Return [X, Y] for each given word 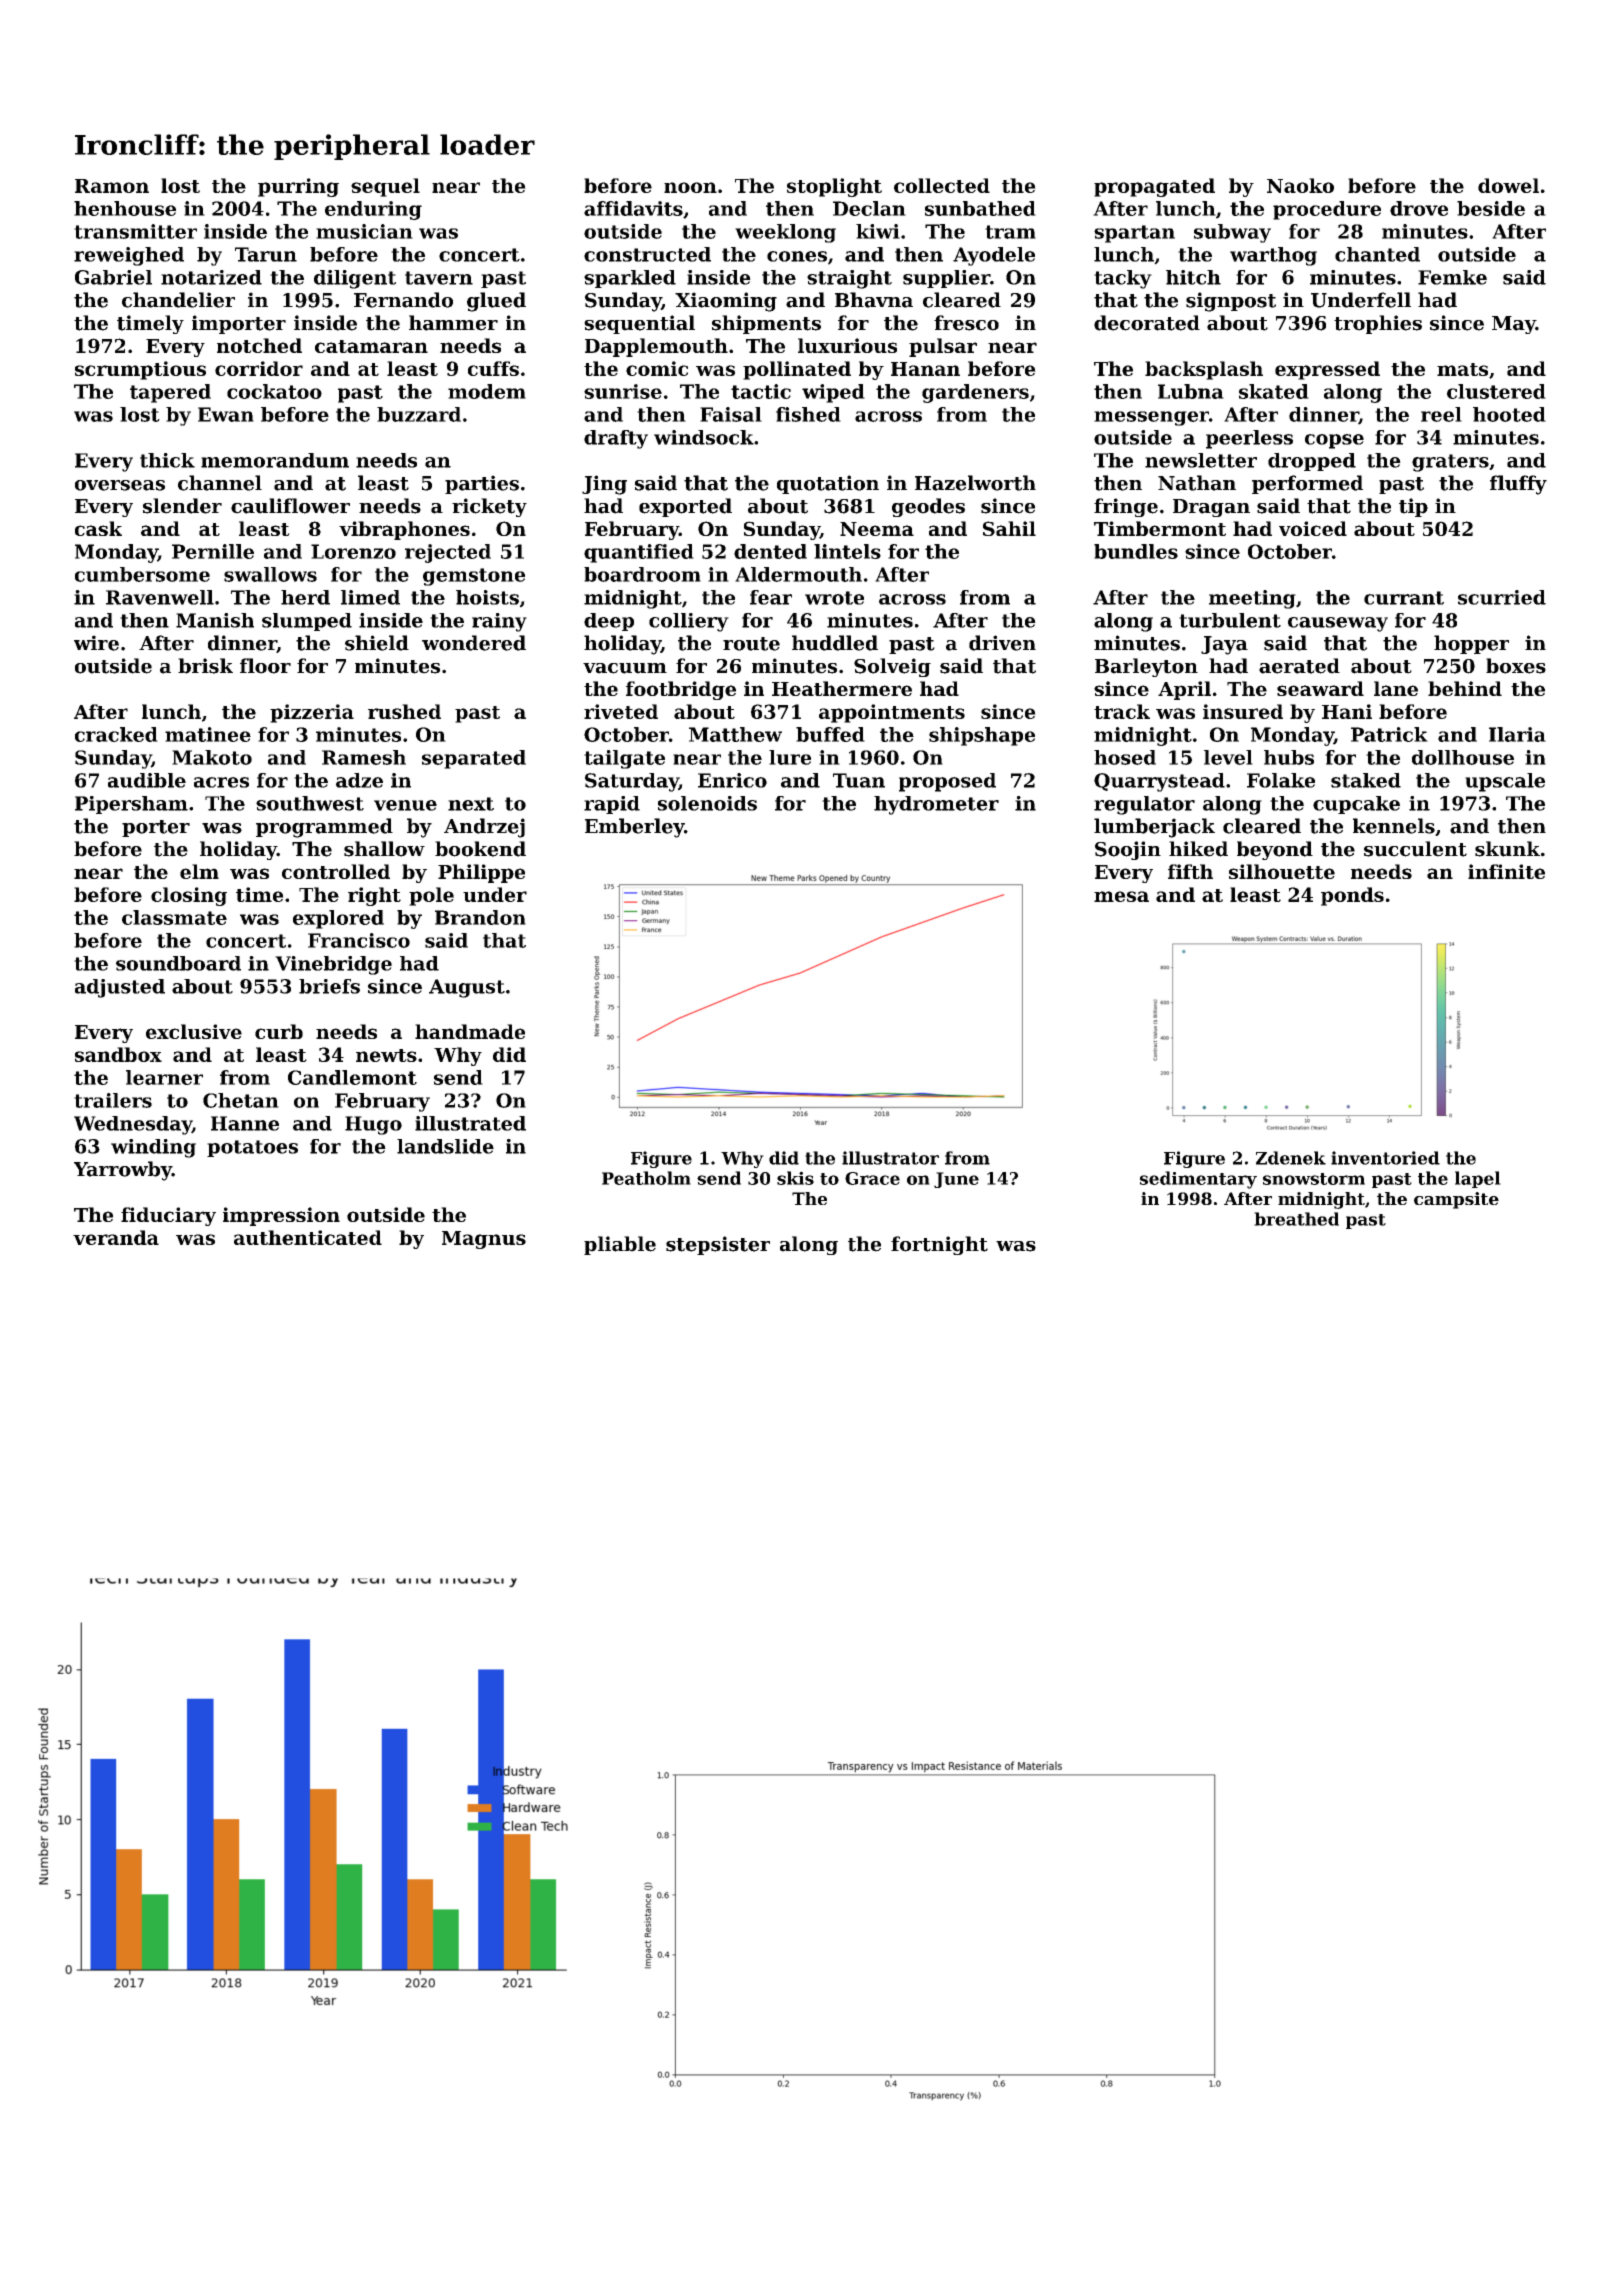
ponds [1352, 896]
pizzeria [312, 713]
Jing [604, 485]
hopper [1471, 644]
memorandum [275, 460]
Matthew [735, 734]
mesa [1121, 896]
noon [690, 187]
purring [298, 187]
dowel [1508, 185]
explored [338, 919]
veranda [116, 1237]
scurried [1502, 597]
